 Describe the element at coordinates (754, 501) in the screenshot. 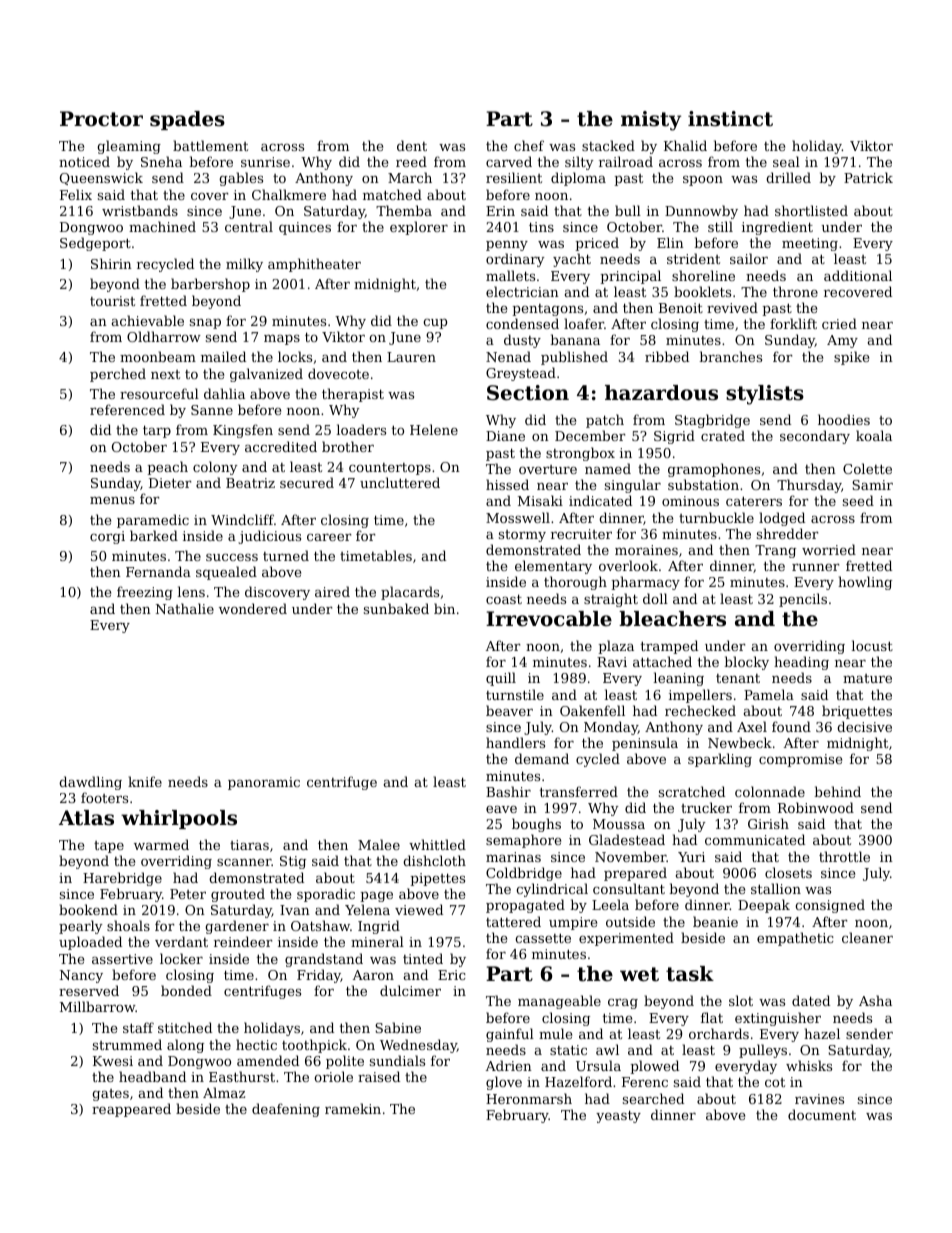

I see `caterers` at that location.
